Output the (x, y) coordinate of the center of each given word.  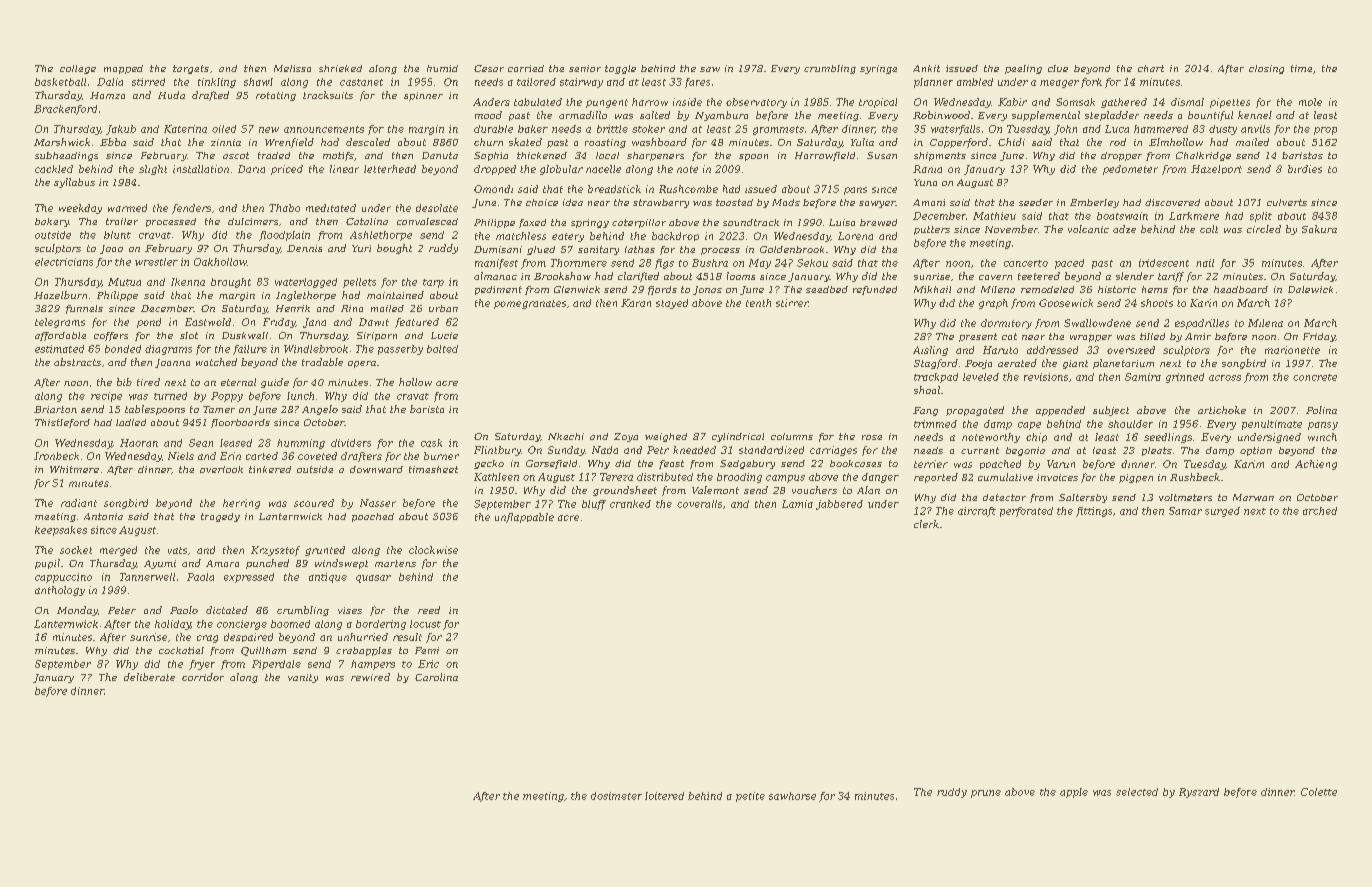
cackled (54, 169)
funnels (84, 309)
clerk (926, 524)
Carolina (436, 677)
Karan (636, 303)
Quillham (263, 651)
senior (585, 68)
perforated (1026, 512)
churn (488, 142)
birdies (1305, 169)
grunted (325, 551)
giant (1075, 364)
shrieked (340, 68)
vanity (303, 678)
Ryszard (1199, 793)
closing (1266, 69)
